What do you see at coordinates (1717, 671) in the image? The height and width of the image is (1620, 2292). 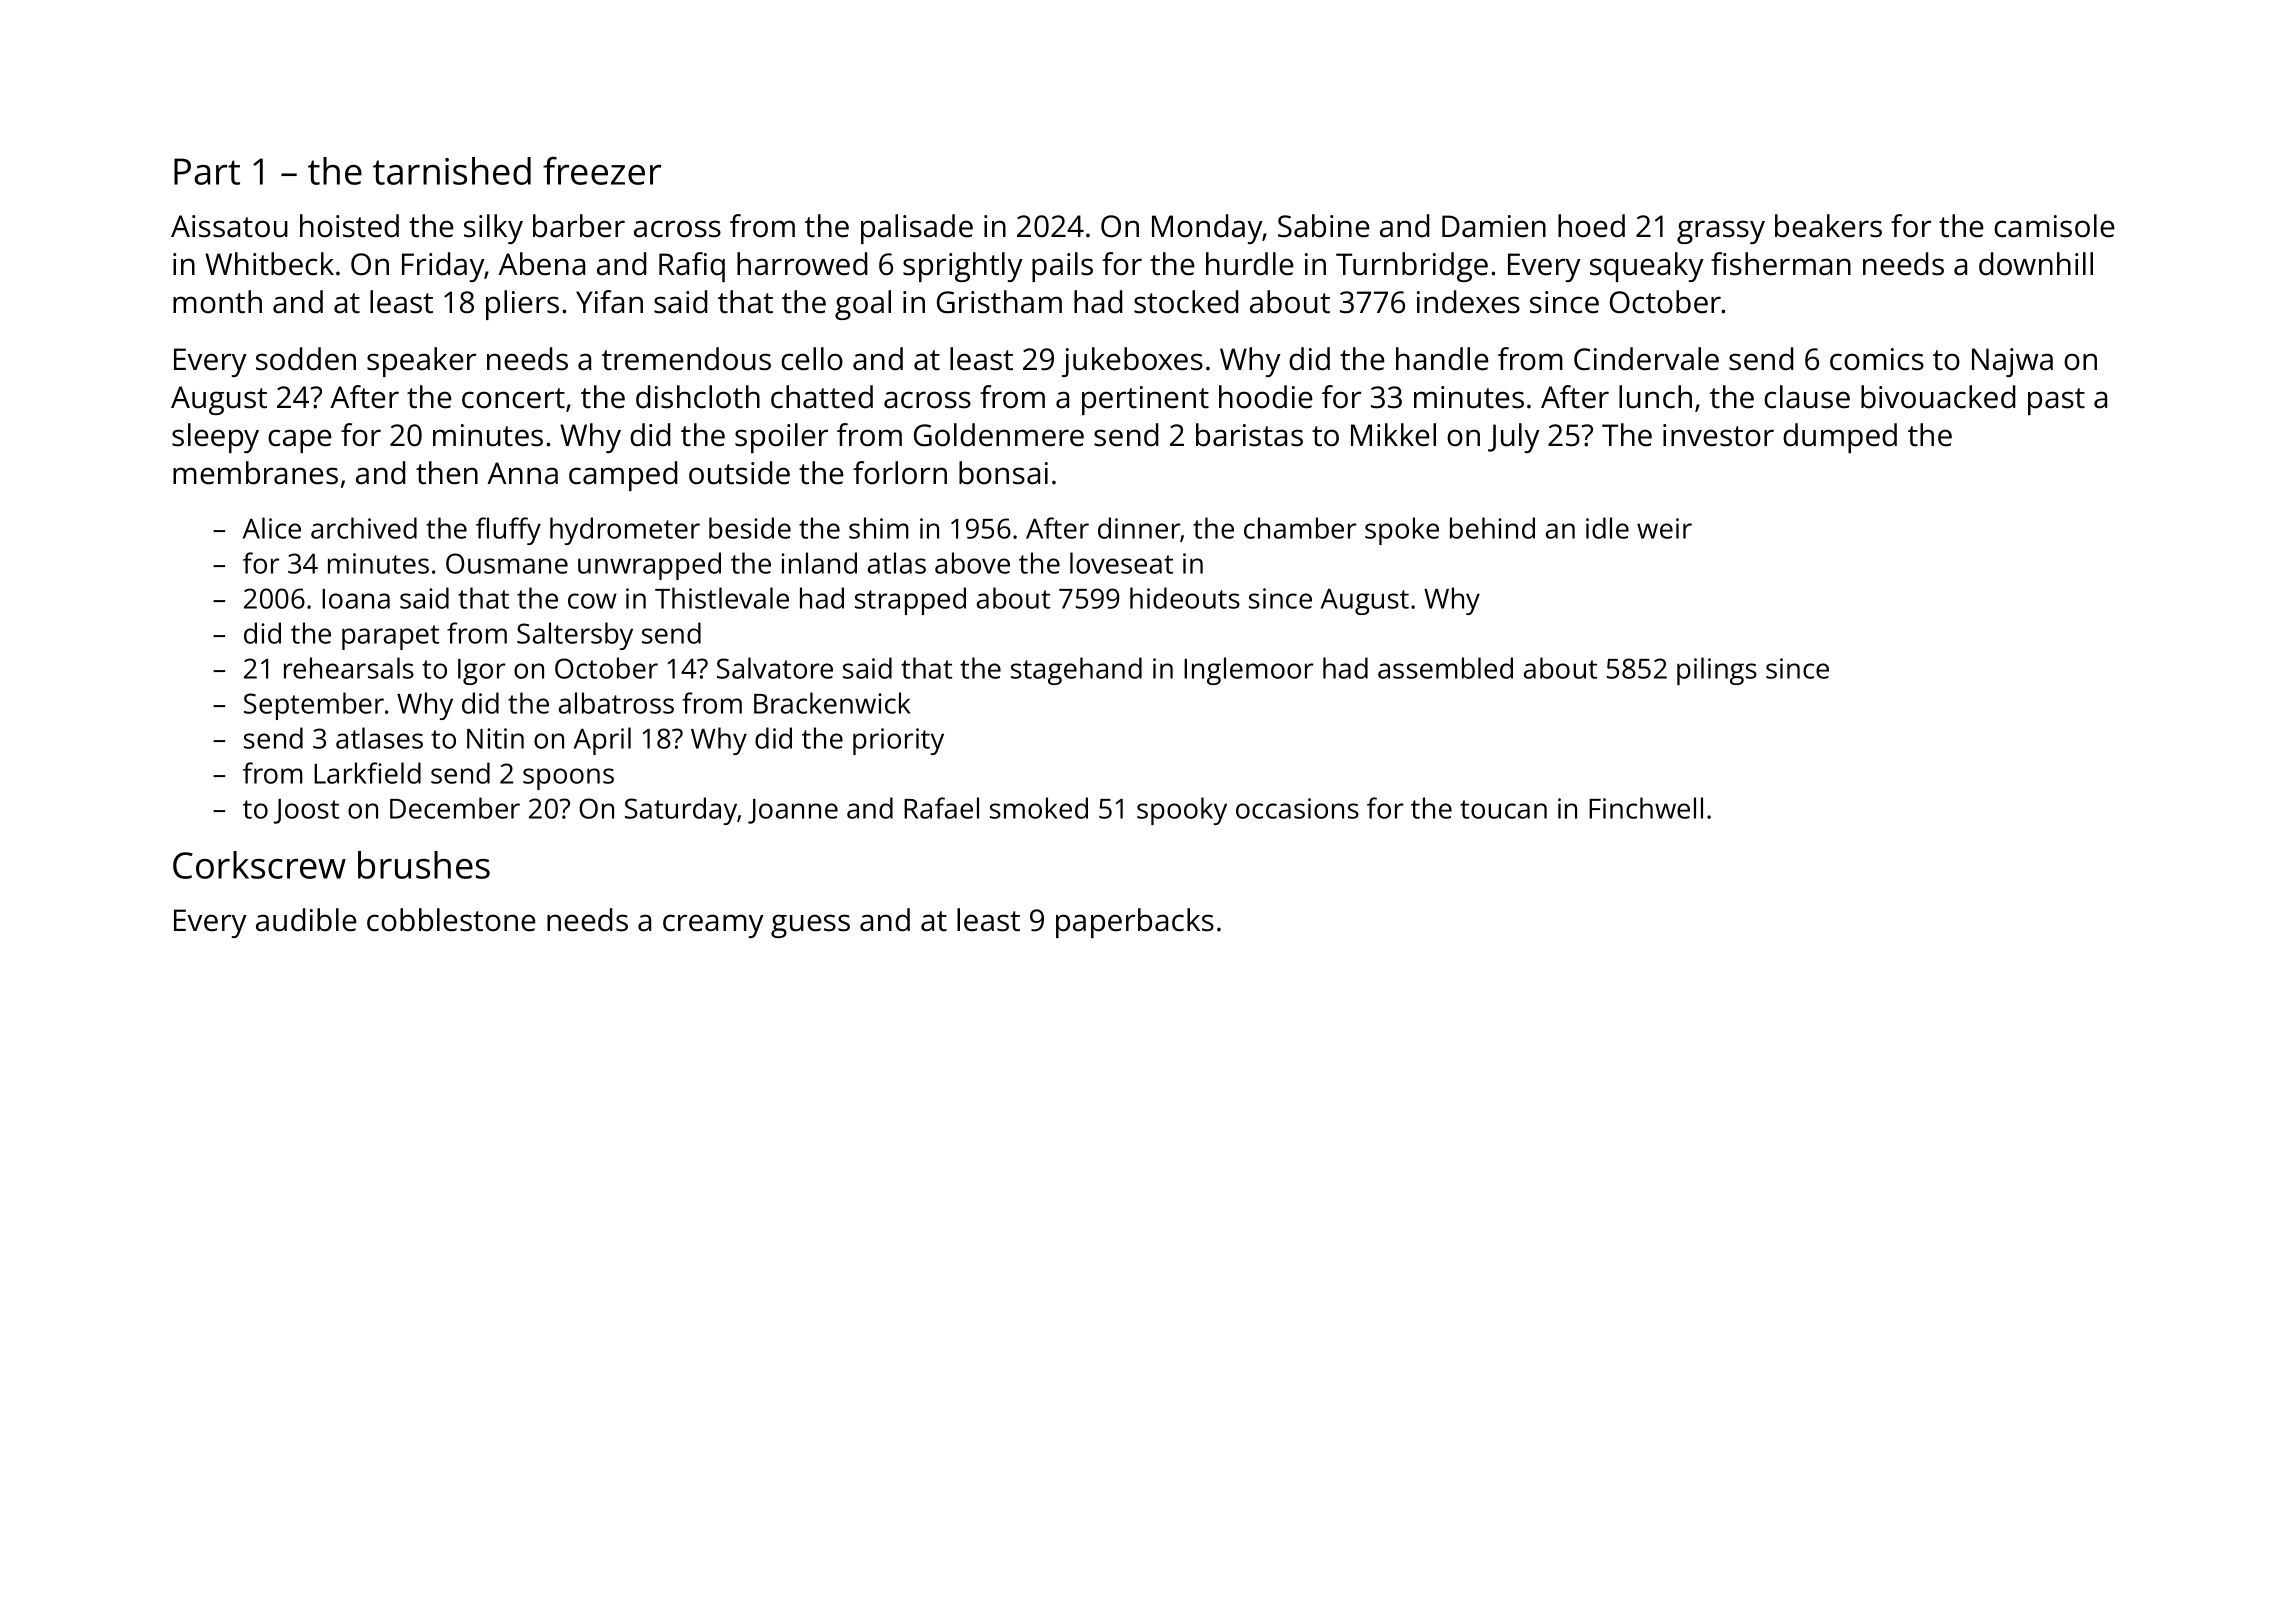 I see `pilings` at bounding box center [1717, 671].
